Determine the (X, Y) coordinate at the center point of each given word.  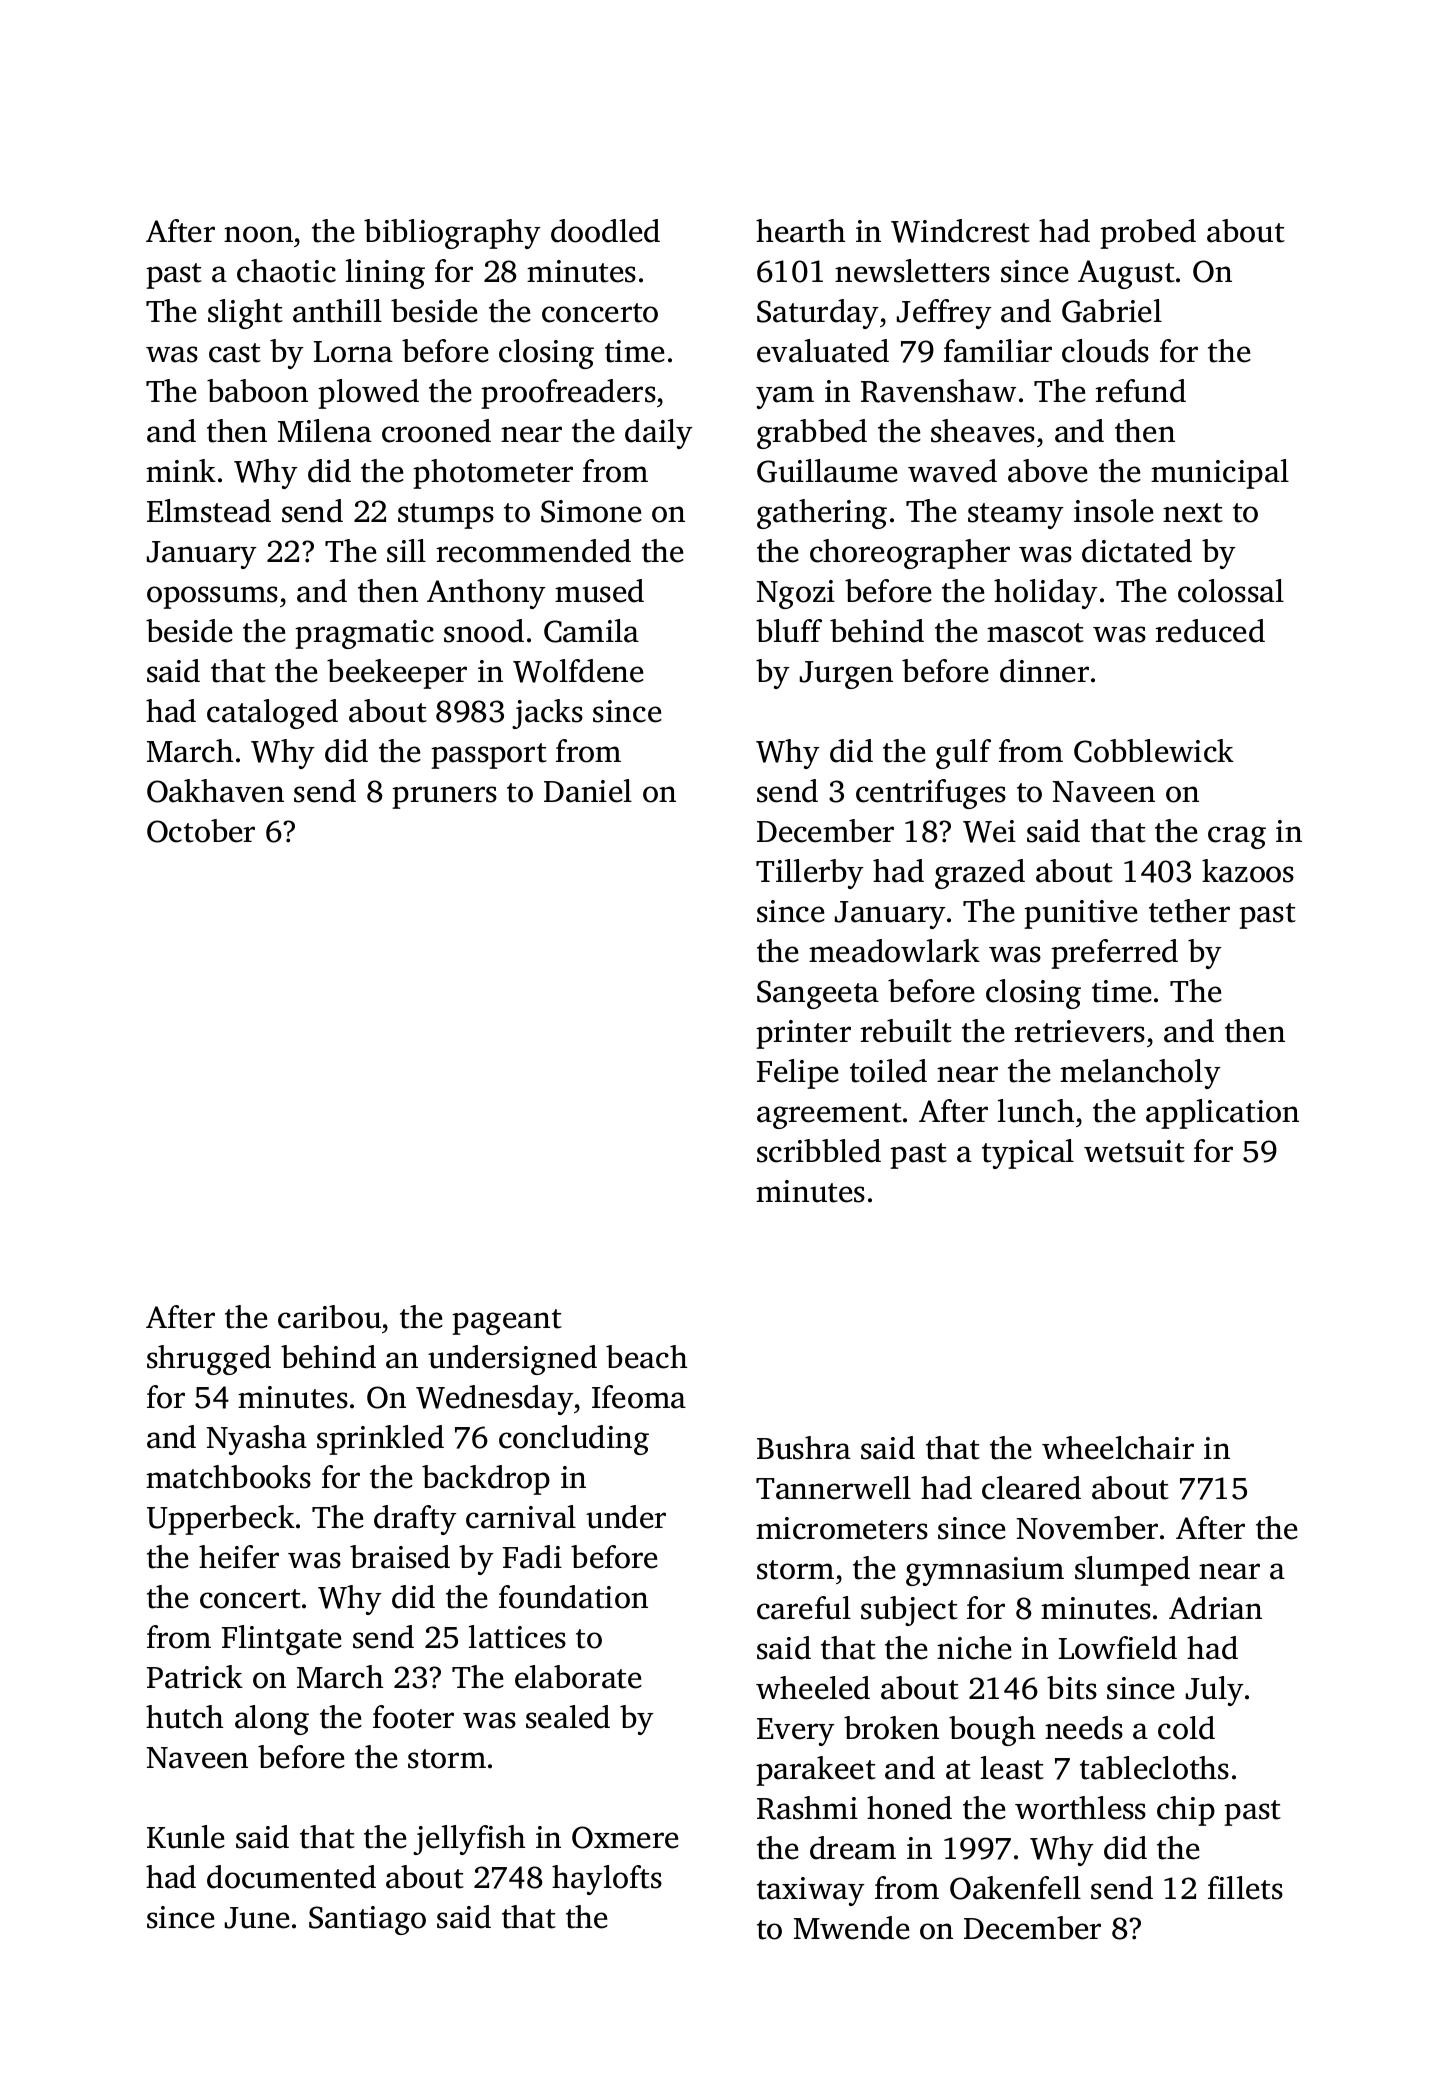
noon (258, 234)
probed (1148, 234)
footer (413, 1717)
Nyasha (257, 1440)
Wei (989, 831)
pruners (444, 797)
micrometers (842, 1528)
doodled (605, 231)
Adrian (1215, 1608)
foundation (573, 1597)
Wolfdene (578, 671)
